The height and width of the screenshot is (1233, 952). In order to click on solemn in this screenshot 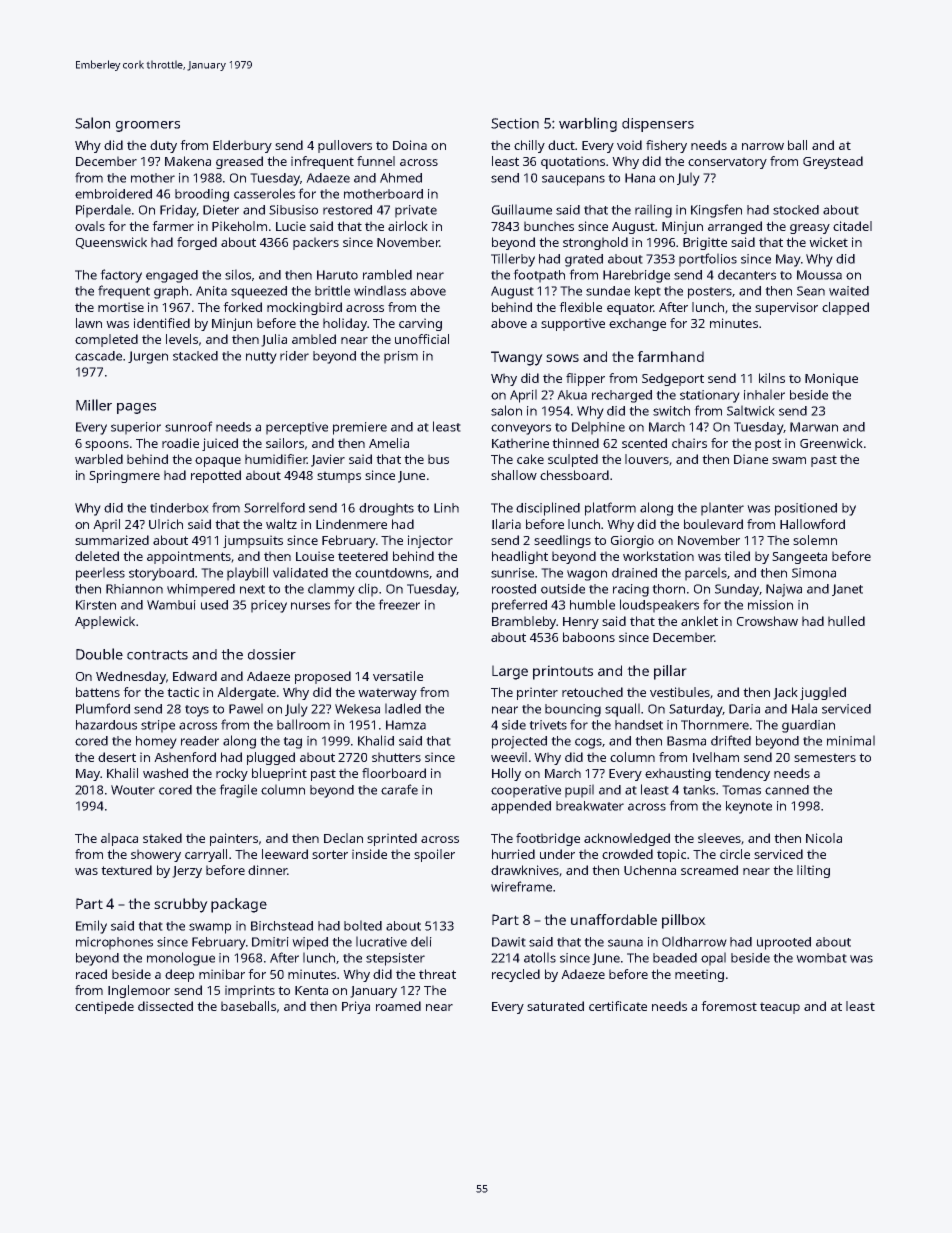, I will do `click(815, 540)`.
